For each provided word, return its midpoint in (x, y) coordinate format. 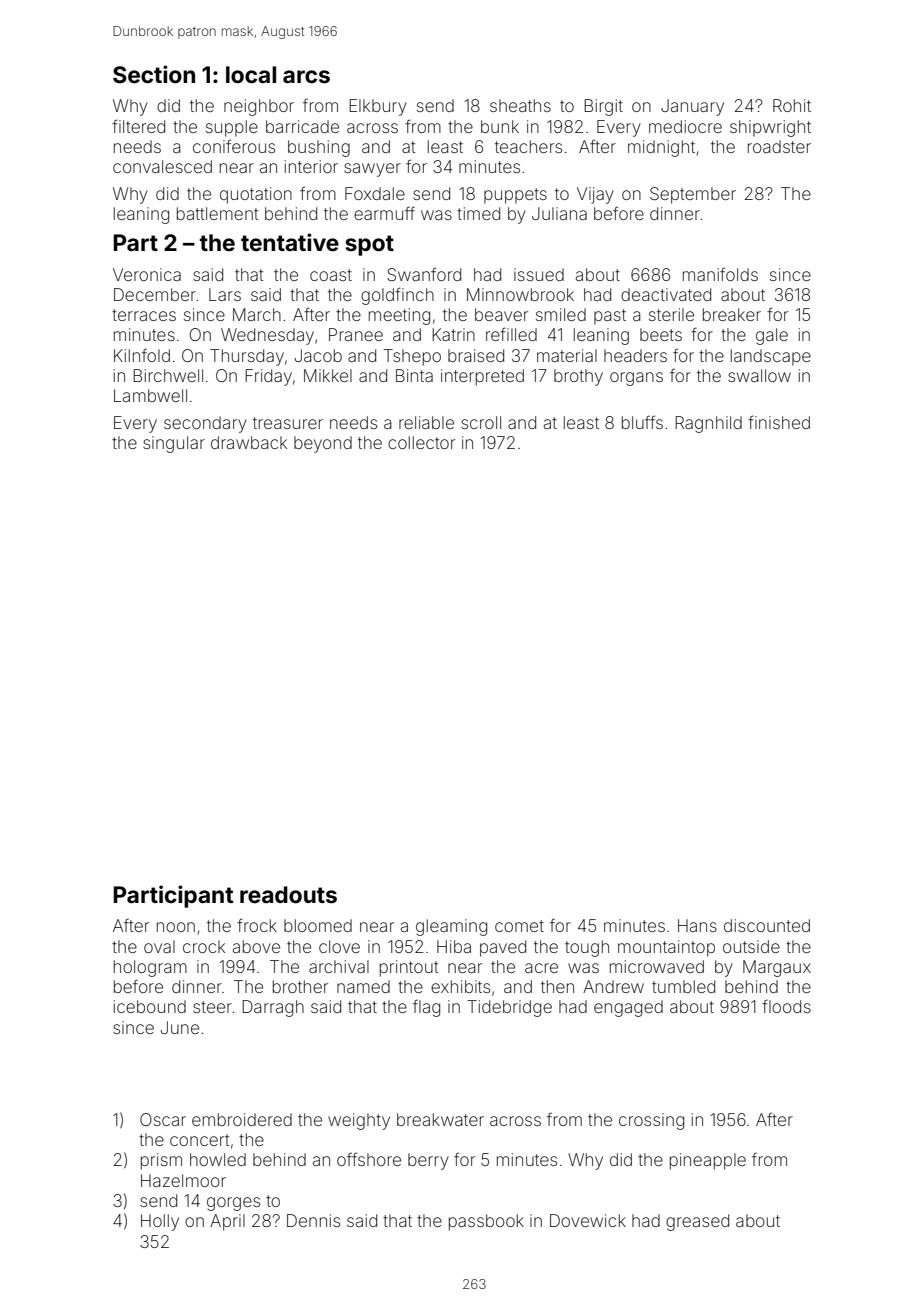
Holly (160, 1222)
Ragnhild (708, 424)
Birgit (603, 107)
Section (154, 74)
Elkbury (378, 107)
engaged (628, 1008)
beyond (323, 444)
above (256, 946)
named (363, 986)
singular (174, 444)
